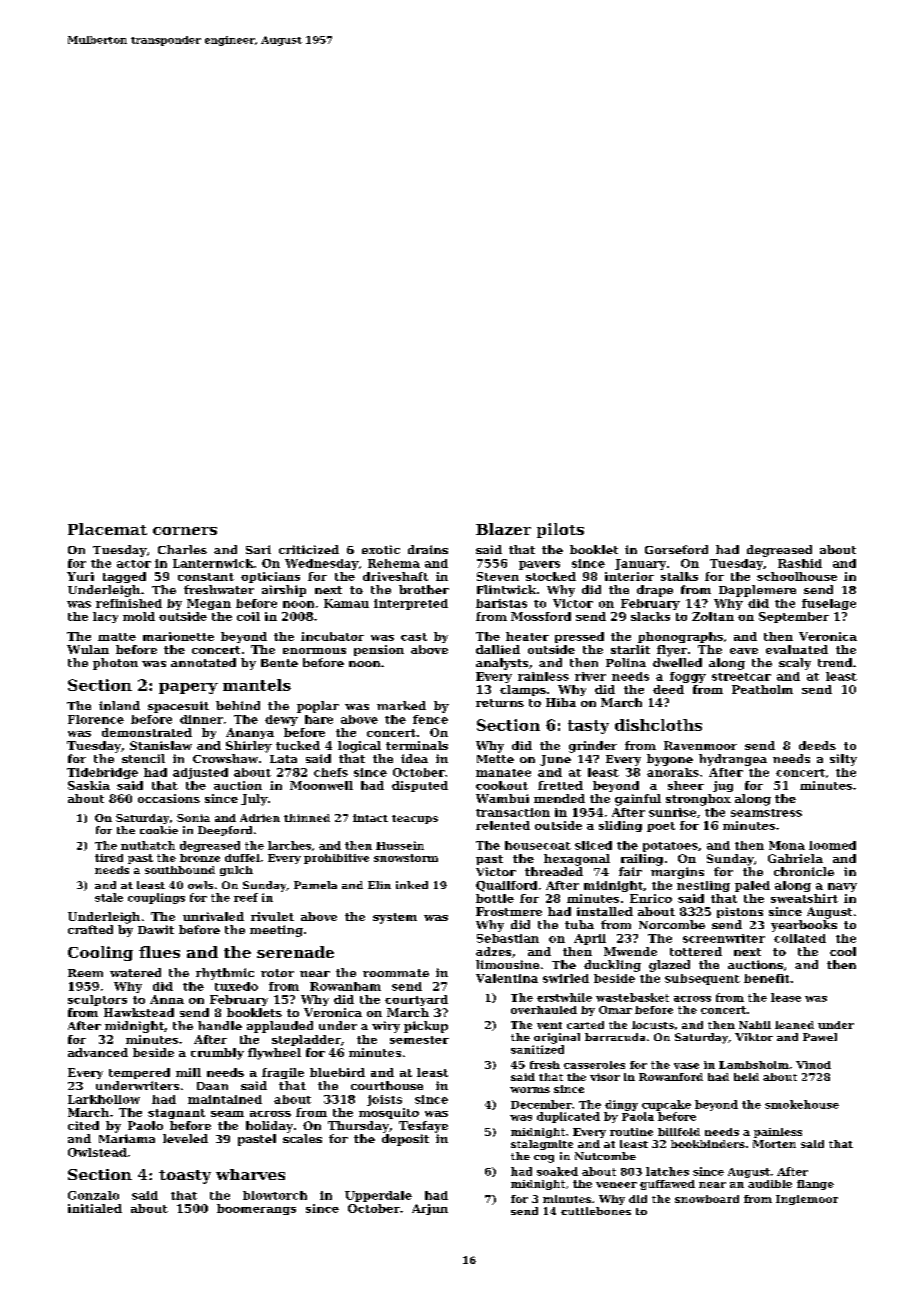 The width and height of the screenshot is (924, 1308). Describe the element at coordinates (430, 1209) in the screenshot. I see `Arjun` at that location.
